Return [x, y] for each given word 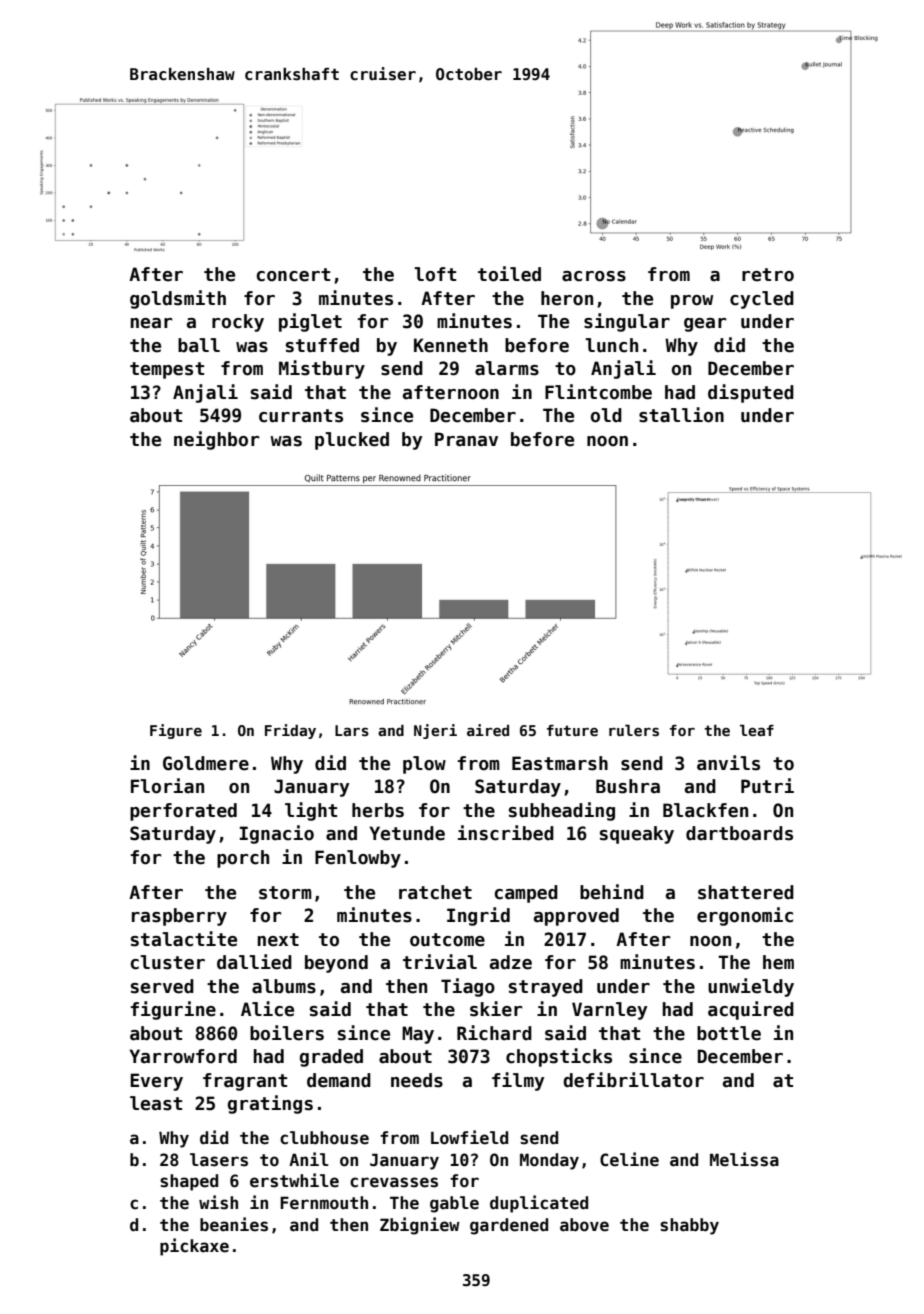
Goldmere [206, 763]
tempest [167, 370]
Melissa [744, 1159]
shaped [189, 1182]
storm [285, 893]
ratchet [435, 892]
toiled [509, 274]
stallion [681, 415]
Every [156, 1082]
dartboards [739, 833]
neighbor [216, 440]
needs [417, 1080]
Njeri [435, 731]
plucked [352, 441]
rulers [634, 730]
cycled [762, 300]
